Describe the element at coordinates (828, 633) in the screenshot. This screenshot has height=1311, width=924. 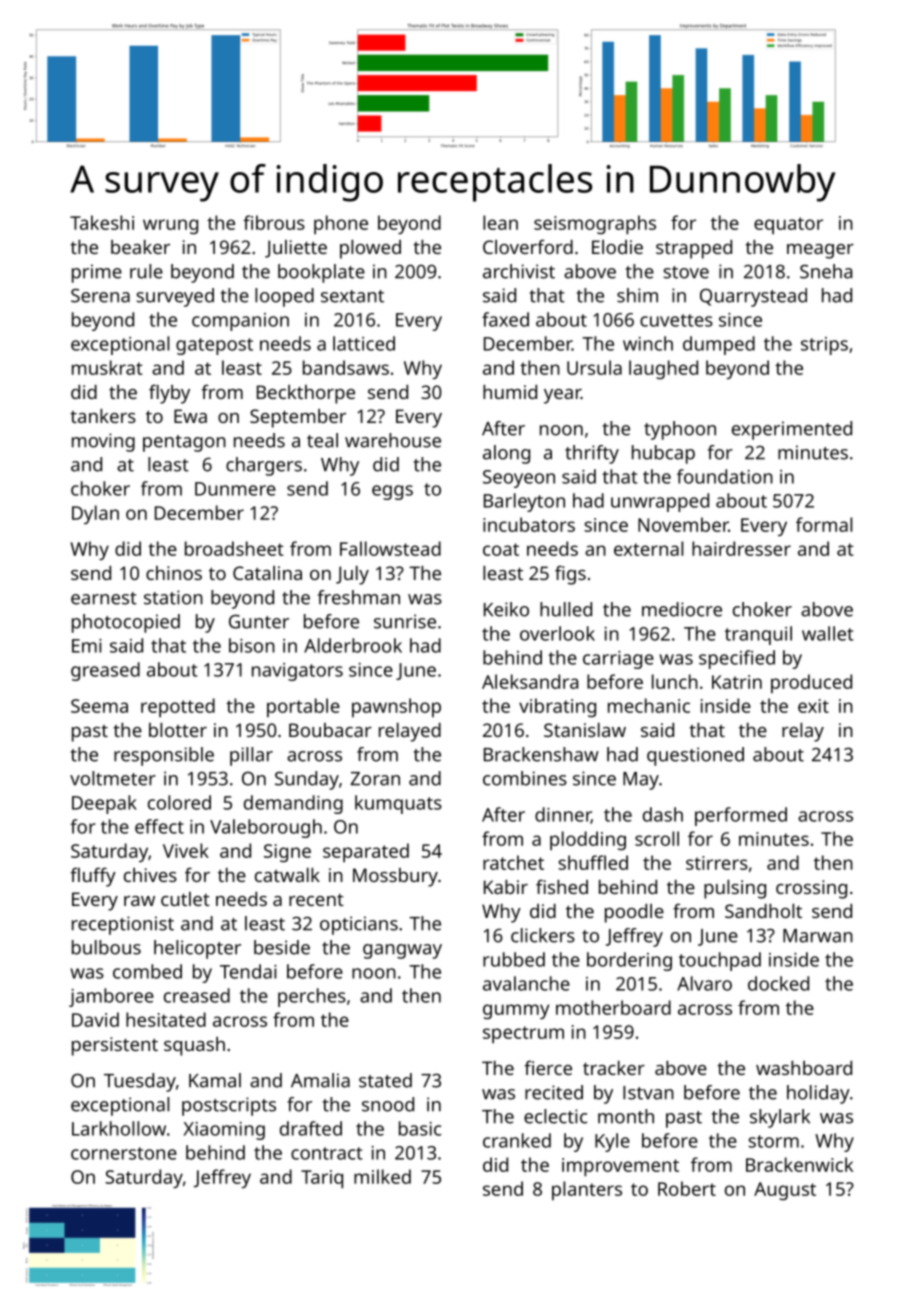
I see `wallet` at that location.
